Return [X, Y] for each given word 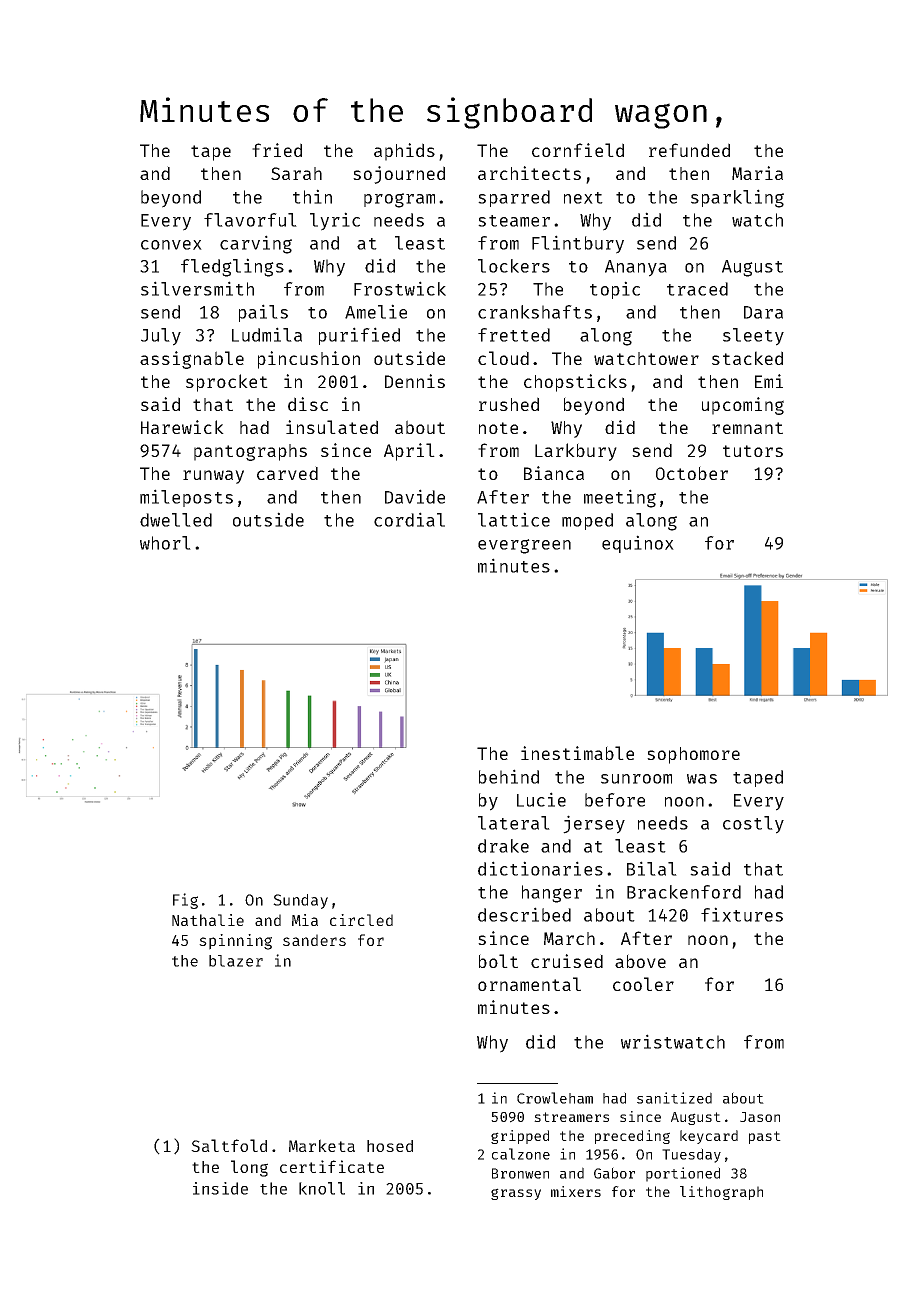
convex [171, 245]
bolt [498, 961]
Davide [415, 496]
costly [753, 825]
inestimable [577, 753]
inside [220, 1188]
